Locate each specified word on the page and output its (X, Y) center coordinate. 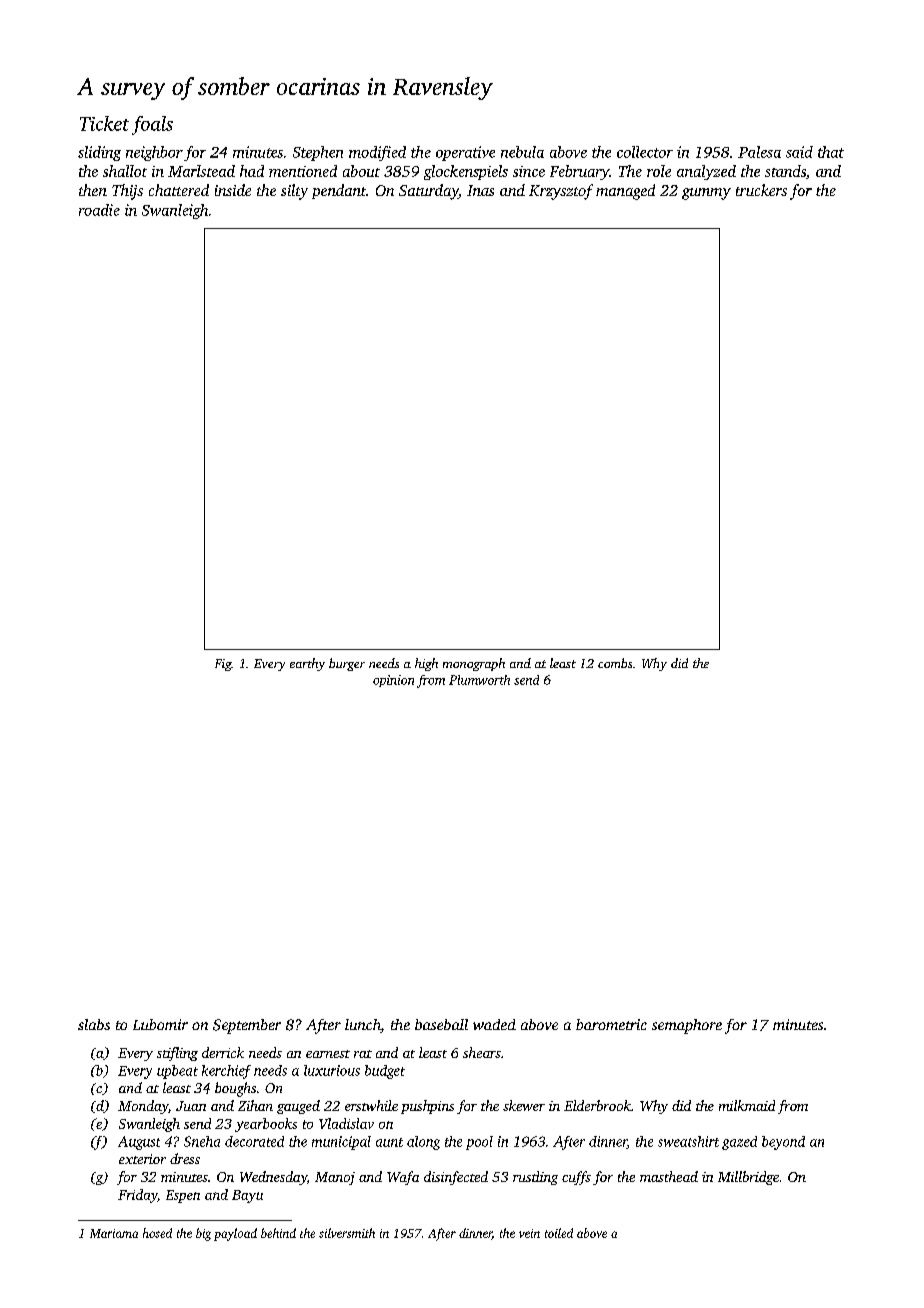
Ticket (104, 123)
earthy (307, 664)
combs (615, 663)
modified (377, 153)
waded (494, 1024)
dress (185, 1158)
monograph (474, 664)
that (831, 152)
